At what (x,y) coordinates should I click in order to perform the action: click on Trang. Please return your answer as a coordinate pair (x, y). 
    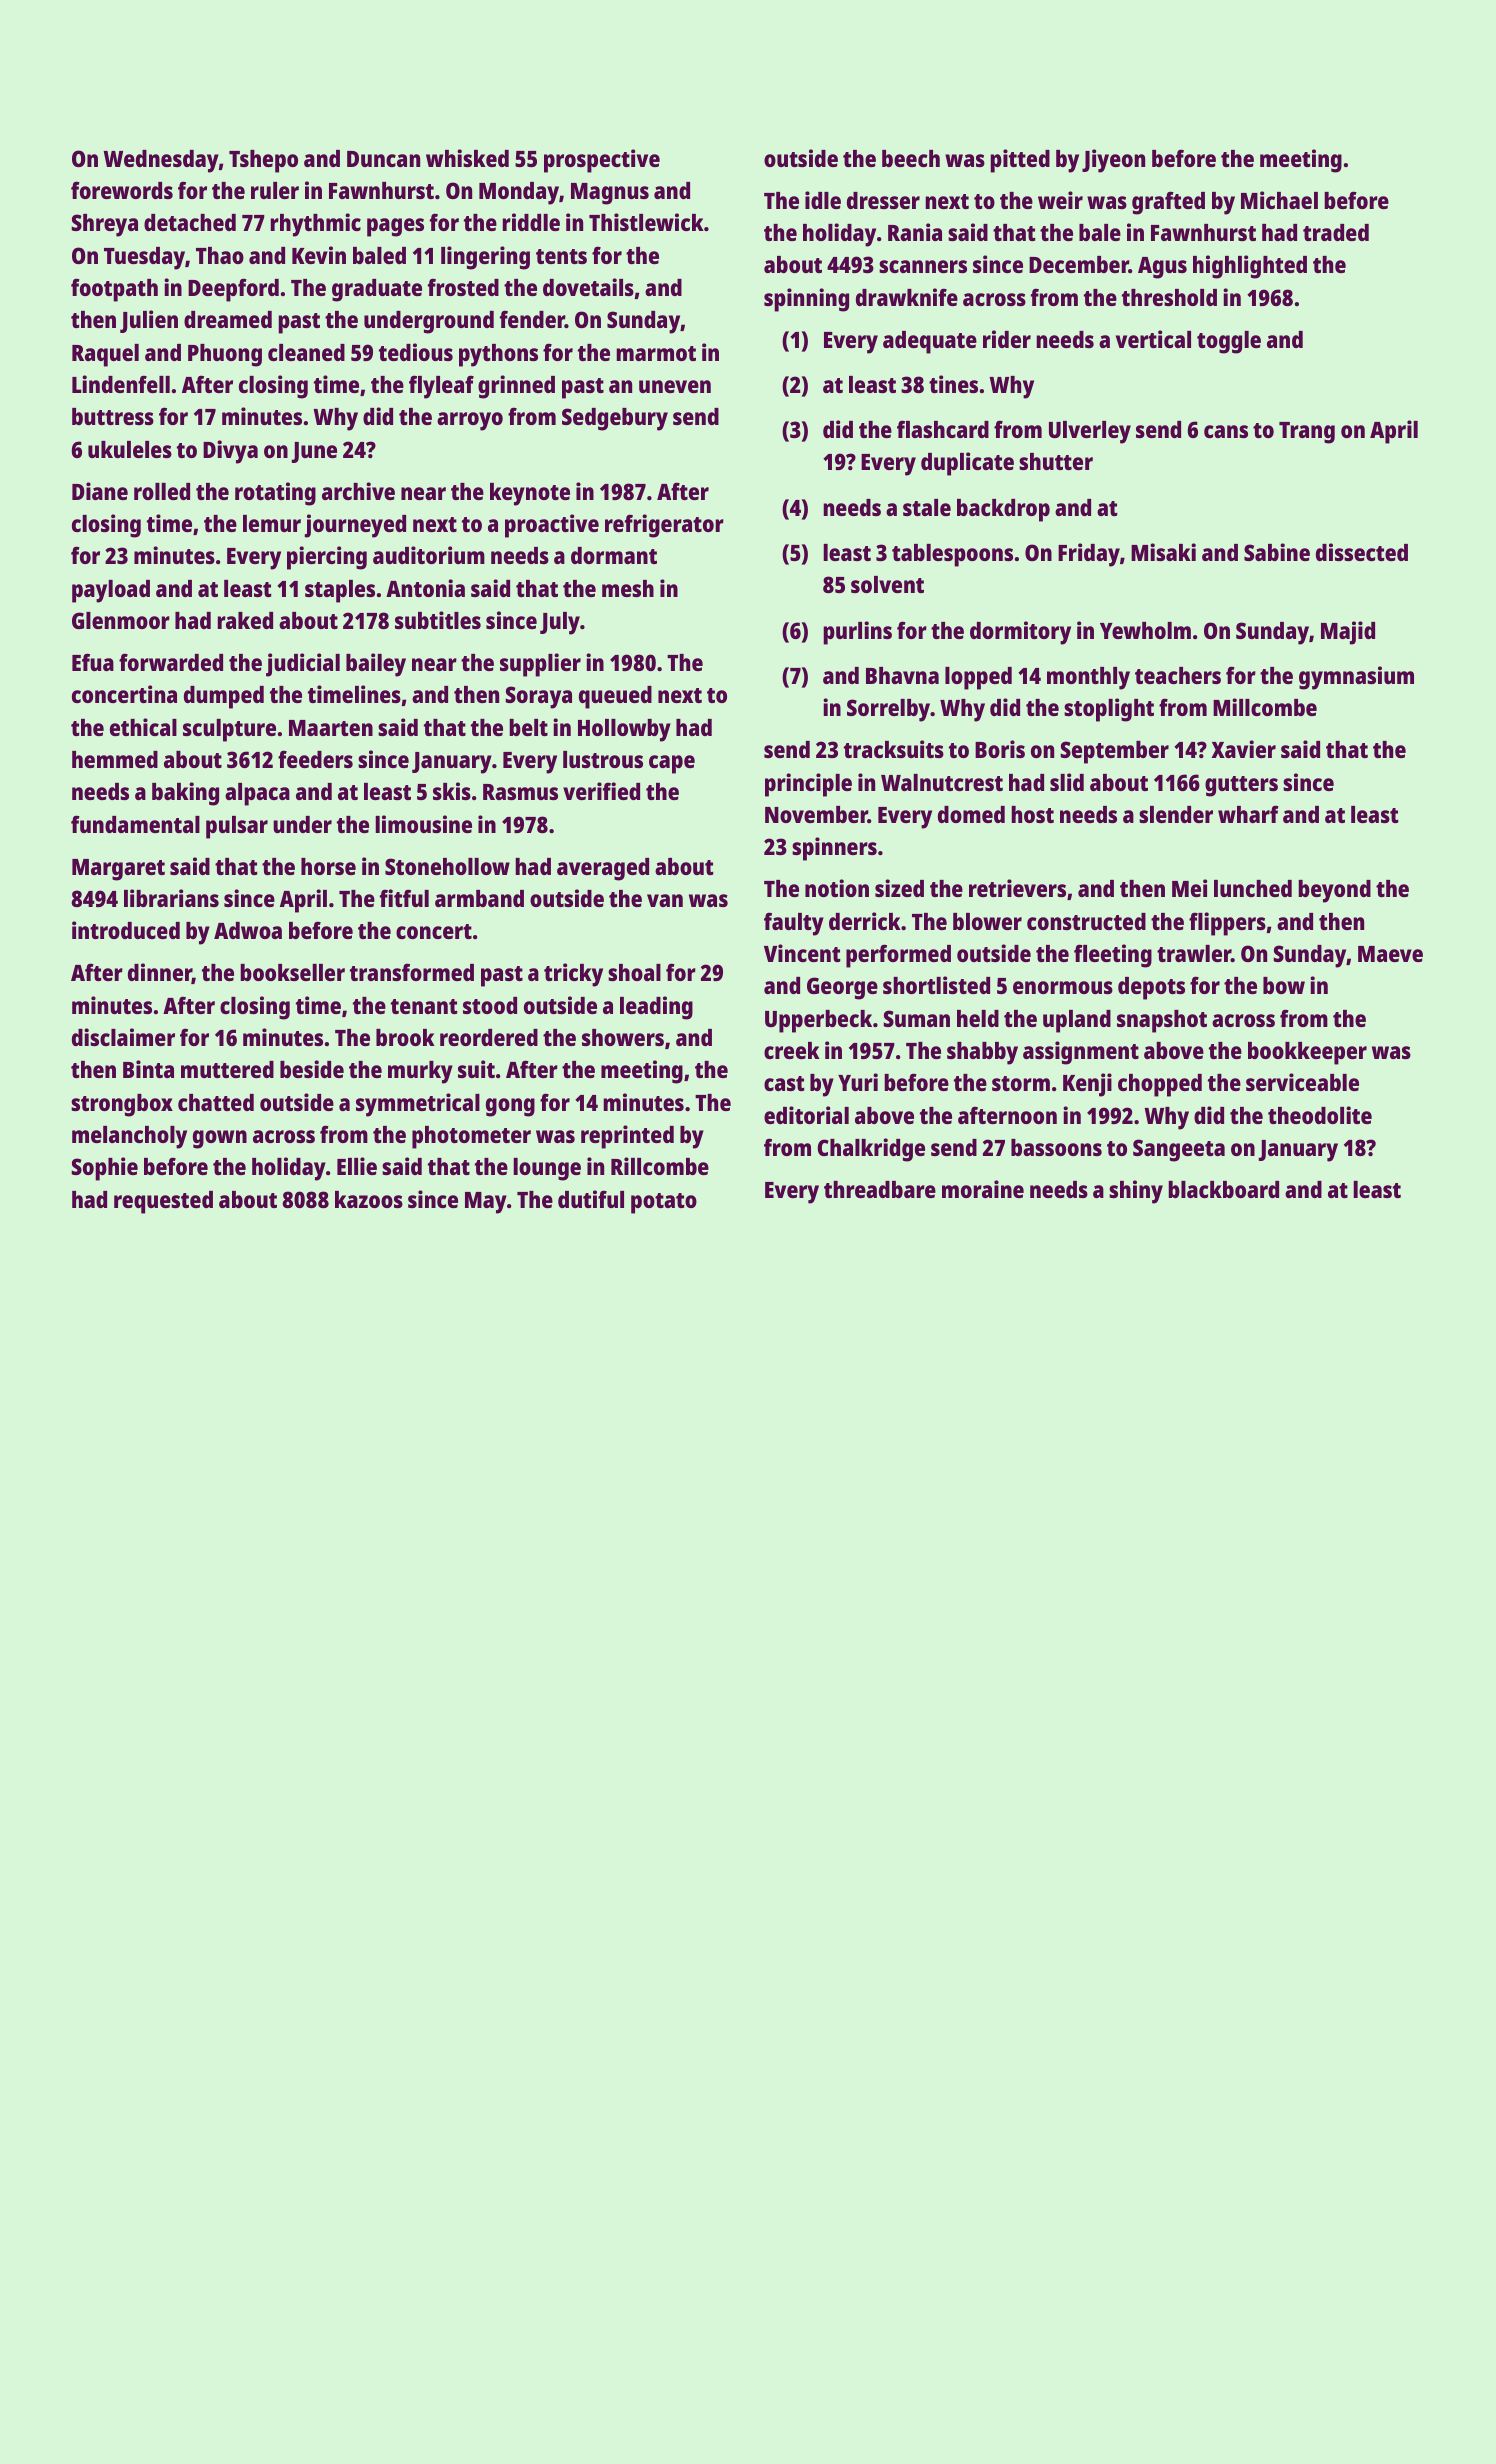
    Looking at the image, I should click on (1307, 433).
